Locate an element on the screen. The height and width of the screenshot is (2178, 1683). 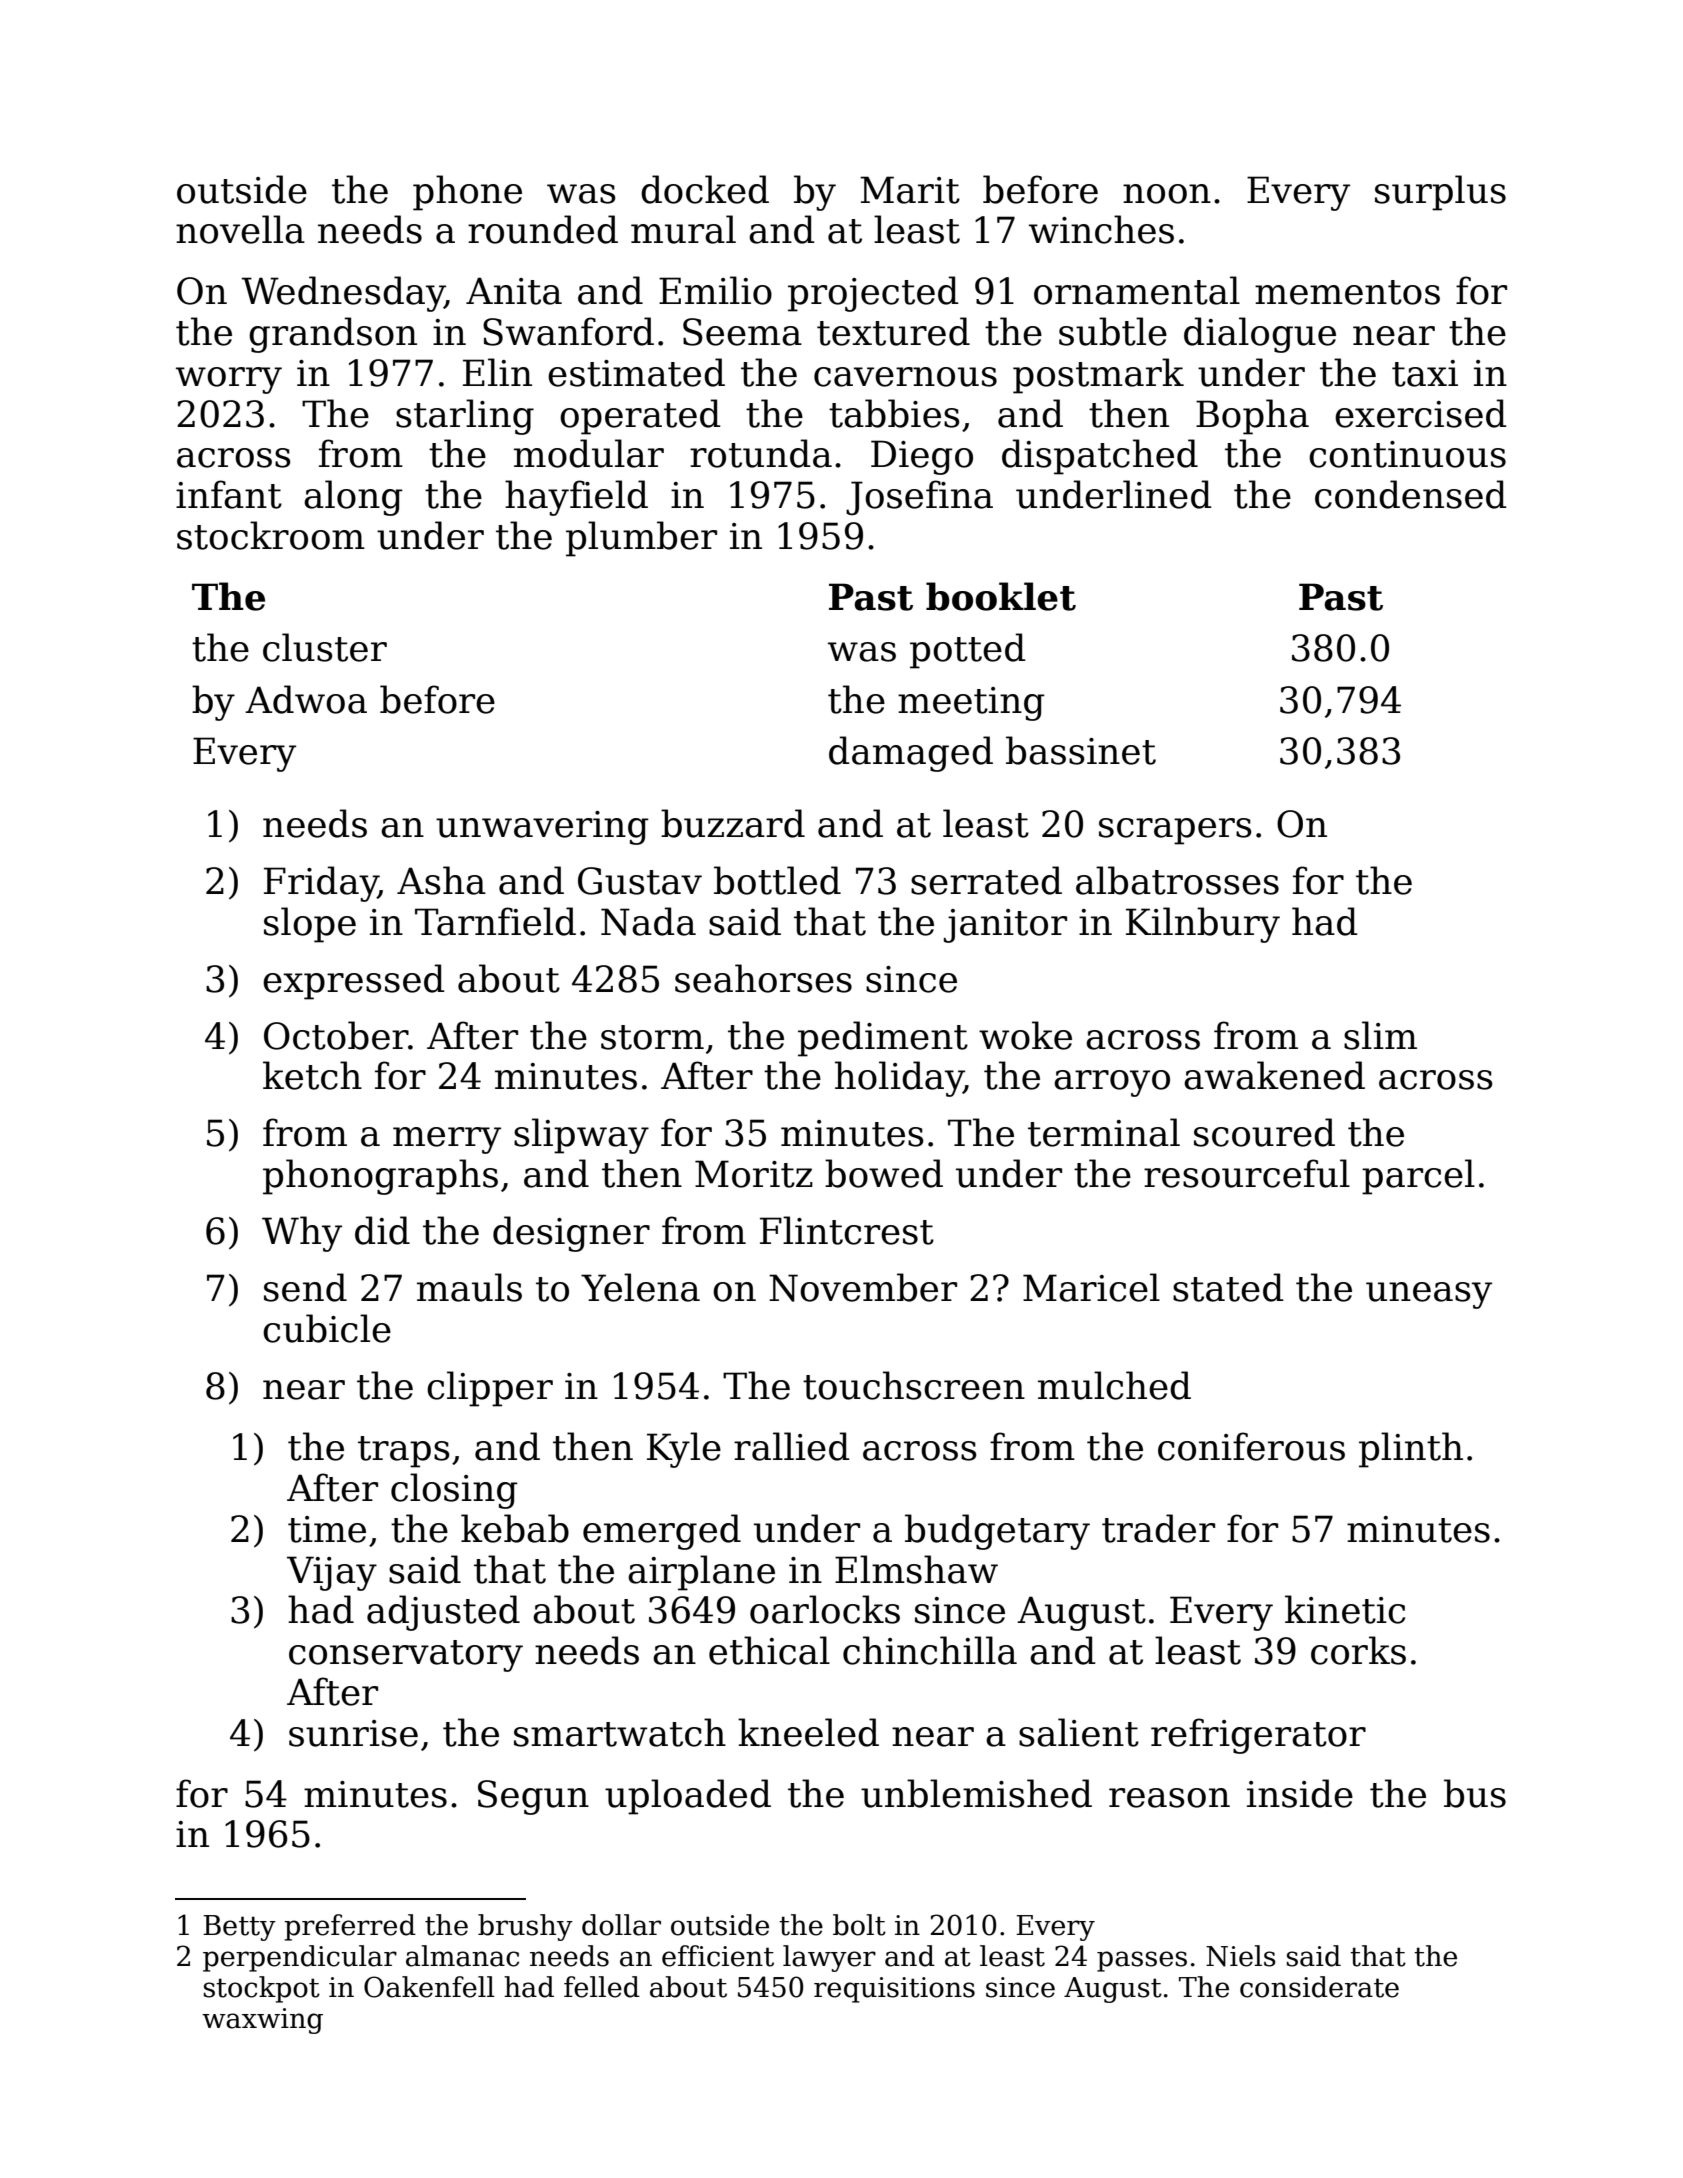
Marit is located at coordinates (910, 190).
